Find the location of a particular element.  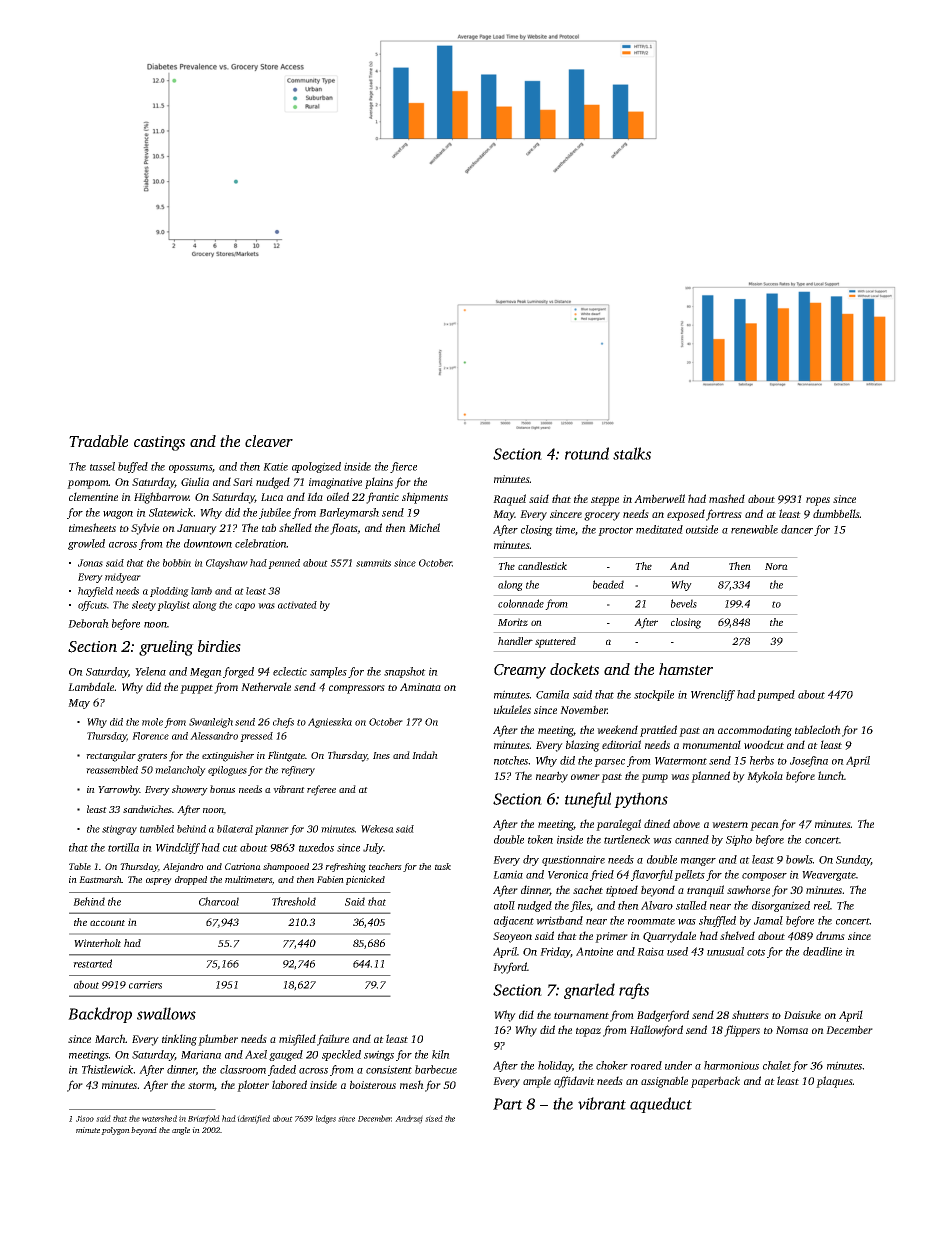

identified is located at coordinates (253, 1119).
